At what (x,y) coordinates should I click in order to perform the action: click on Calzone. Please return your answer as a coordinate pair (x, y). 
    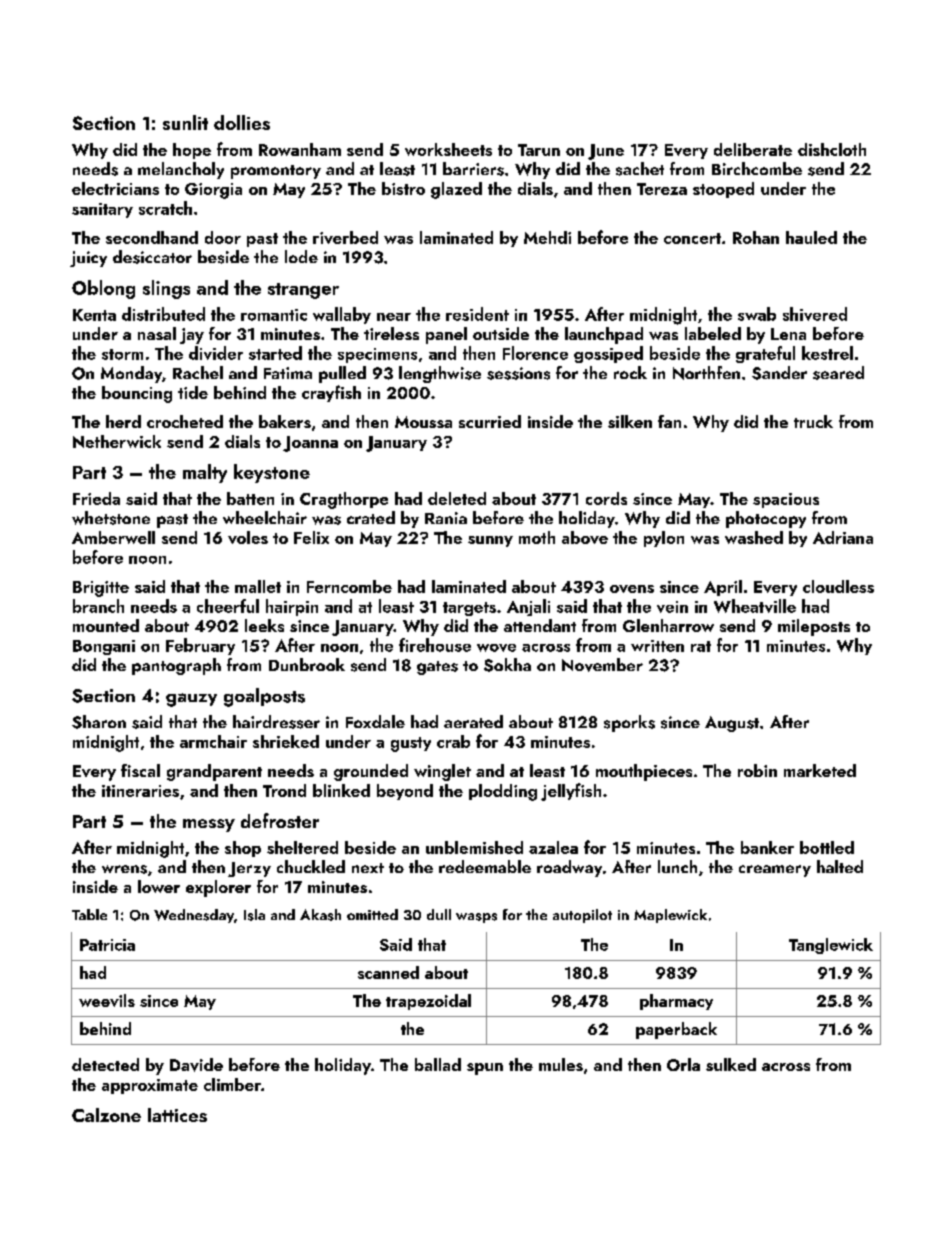
    Looking at the image, I should click on (106, 1115).
